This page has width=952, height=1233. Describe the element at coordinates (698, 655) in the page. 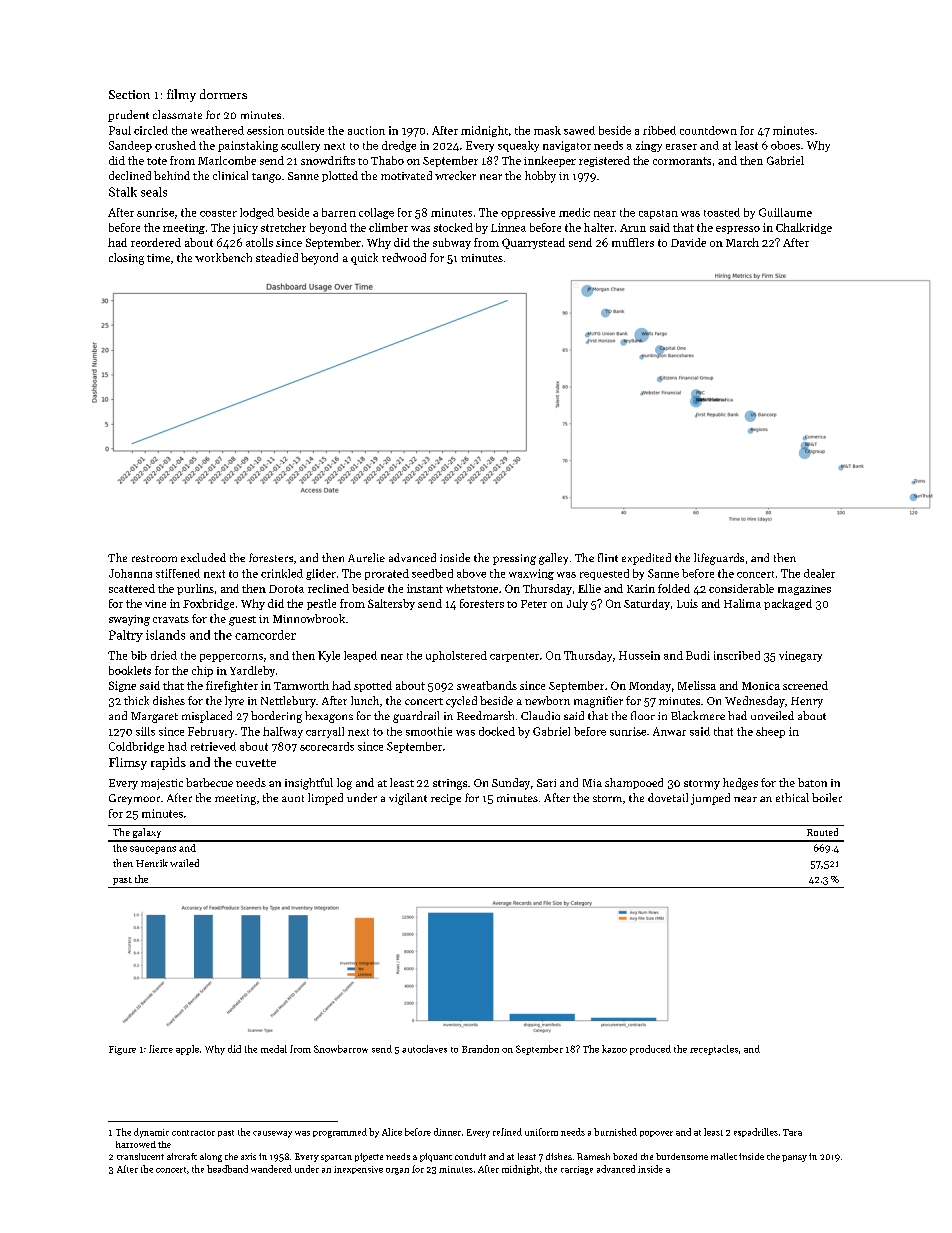

I see `Budi` at that location.
